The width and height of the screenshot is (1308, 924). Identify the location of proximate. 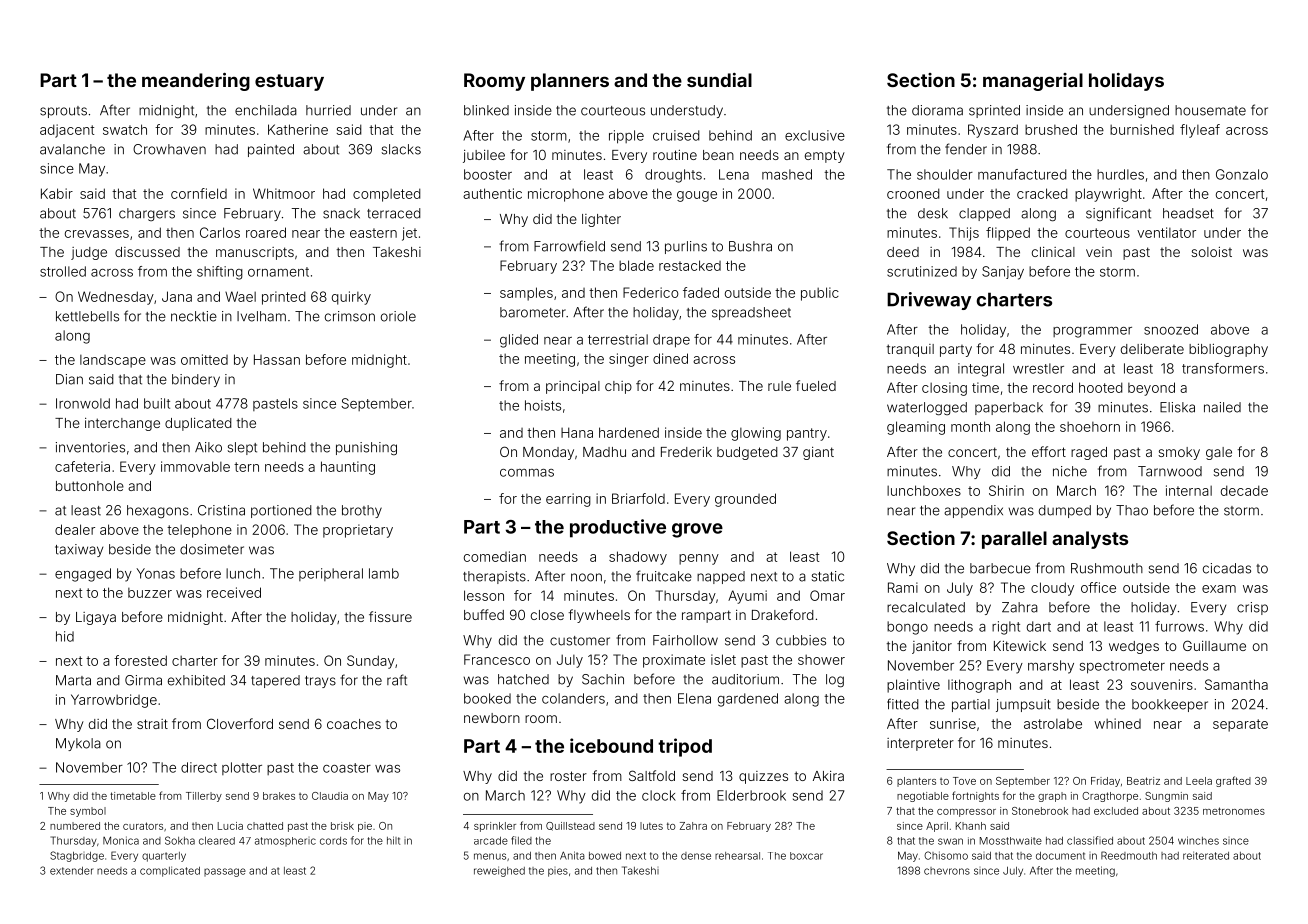
(674, 661).
